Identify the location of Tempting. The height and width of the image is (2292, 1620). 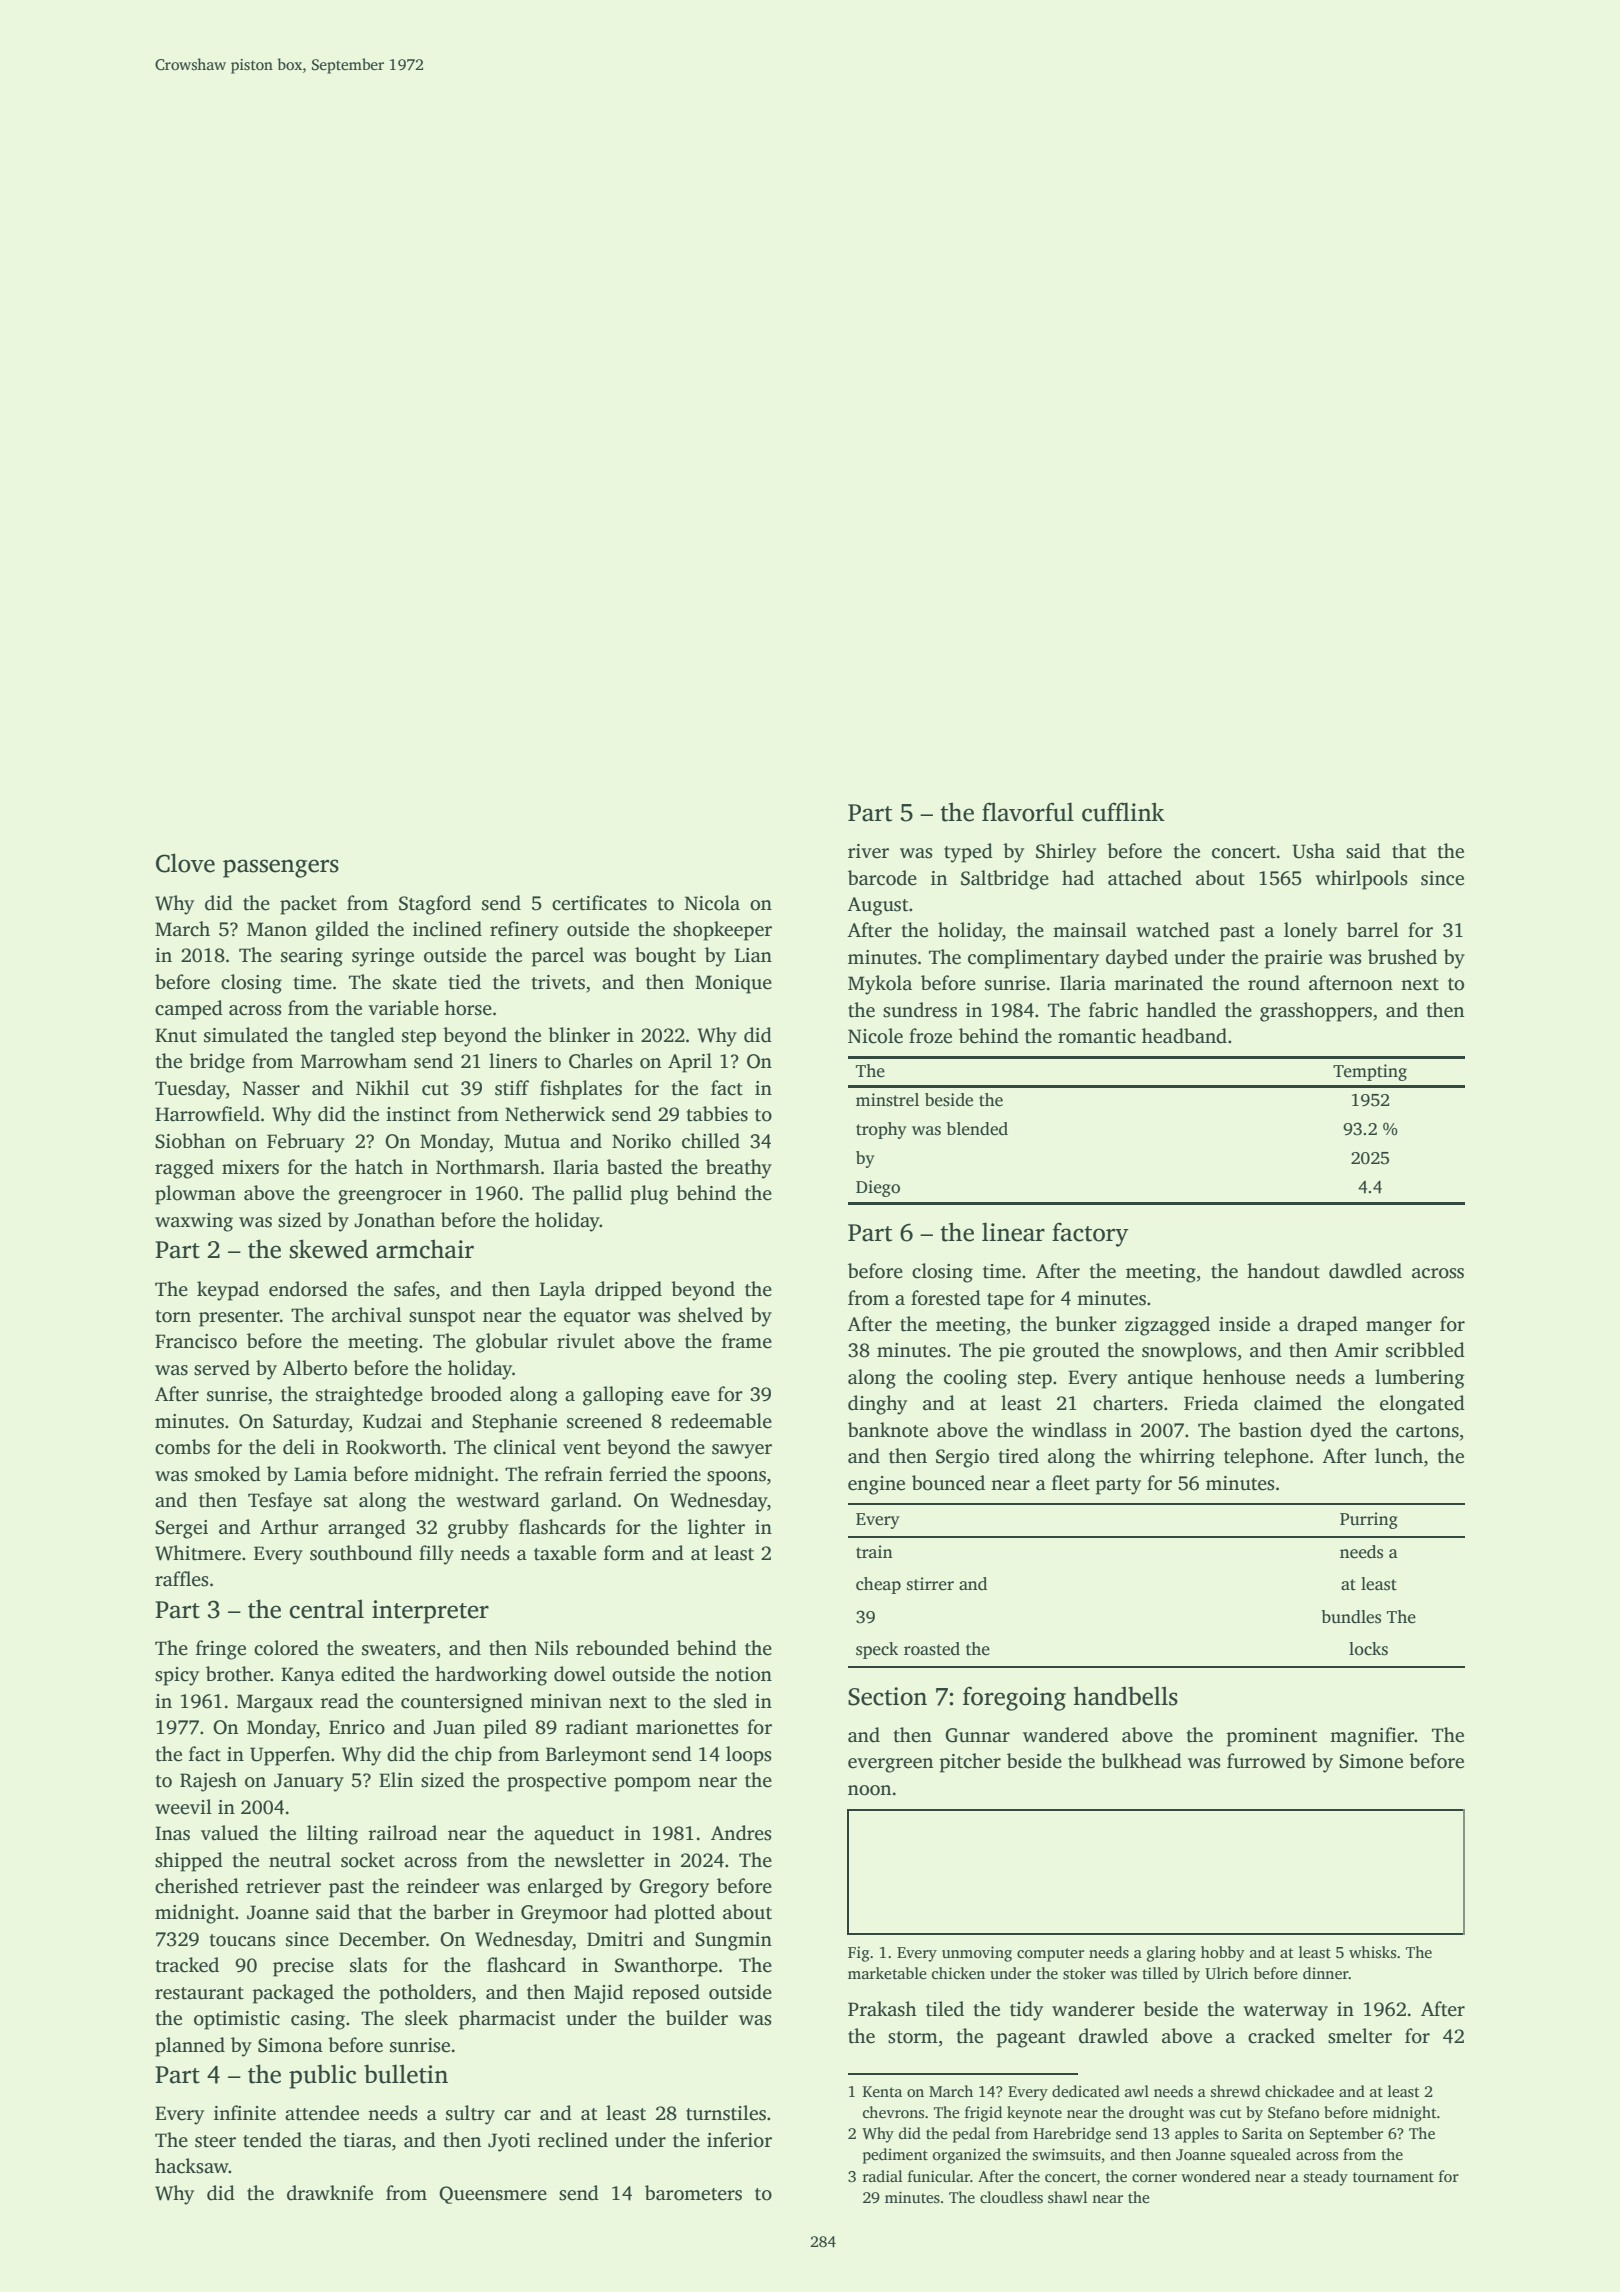
(1370, 1072).
